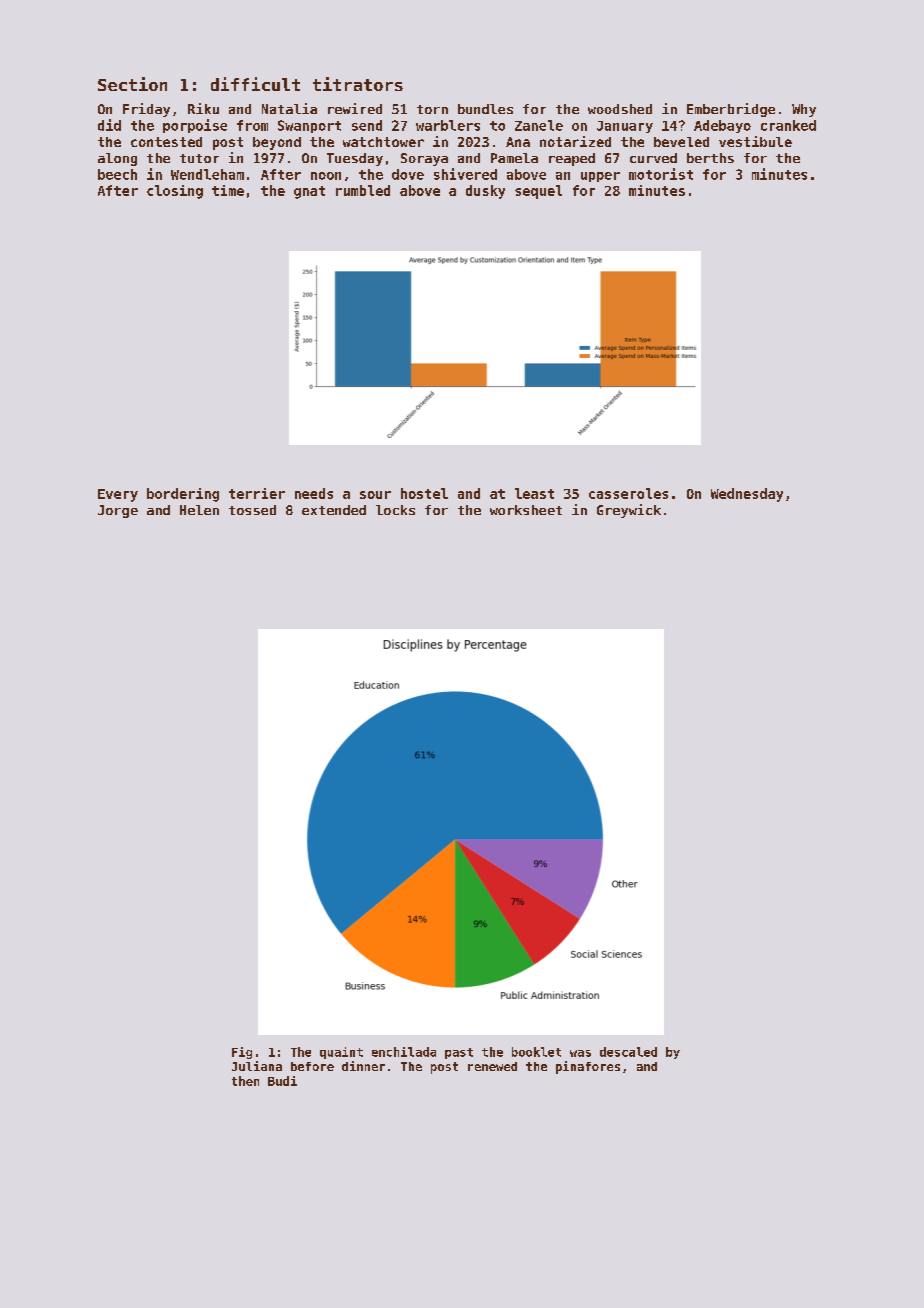 The image size is (924, 1308). Describe the element at coordinates (404, 1052) in the screenshot. I see `enchilada` at that location.
